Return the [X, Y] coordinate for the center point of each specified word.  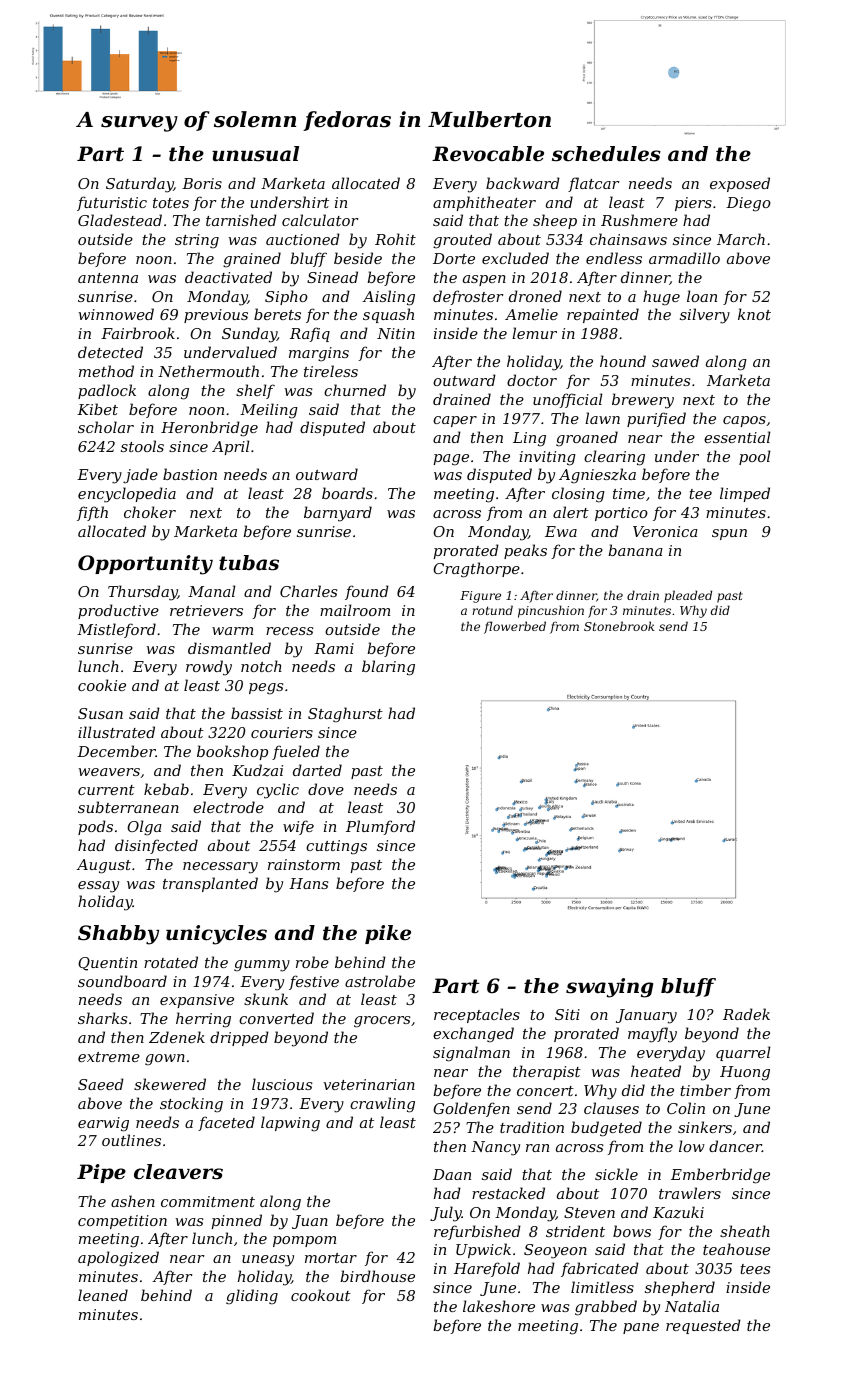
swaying [609, 988]
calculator [320, 220]
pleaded [688, 596]
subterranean [128, 807]
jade [140, 476]
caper [455, 421]
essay [98, 887]
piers [693, 204]
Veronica [665, 531]
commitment [208, 1201]
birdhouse [377, 1276]
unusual [255, 154]
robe [312, 962]
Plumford [380, 827]
